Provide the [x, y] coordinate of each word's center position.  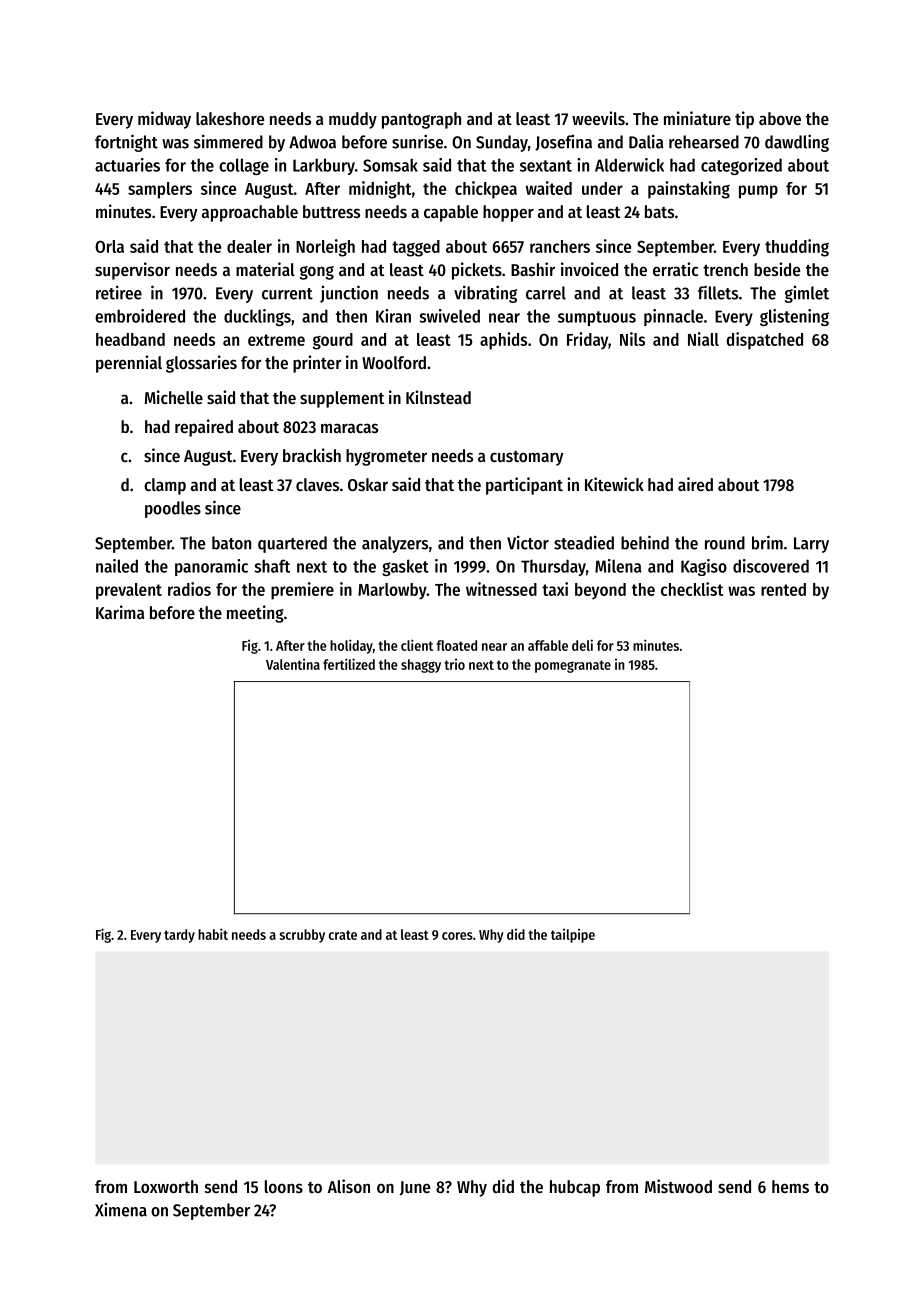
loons [284, 1186]
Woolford [394, 362]
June [415, 1188]
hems [790, 1186]
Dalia [646, 141]
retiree [119, 292]
